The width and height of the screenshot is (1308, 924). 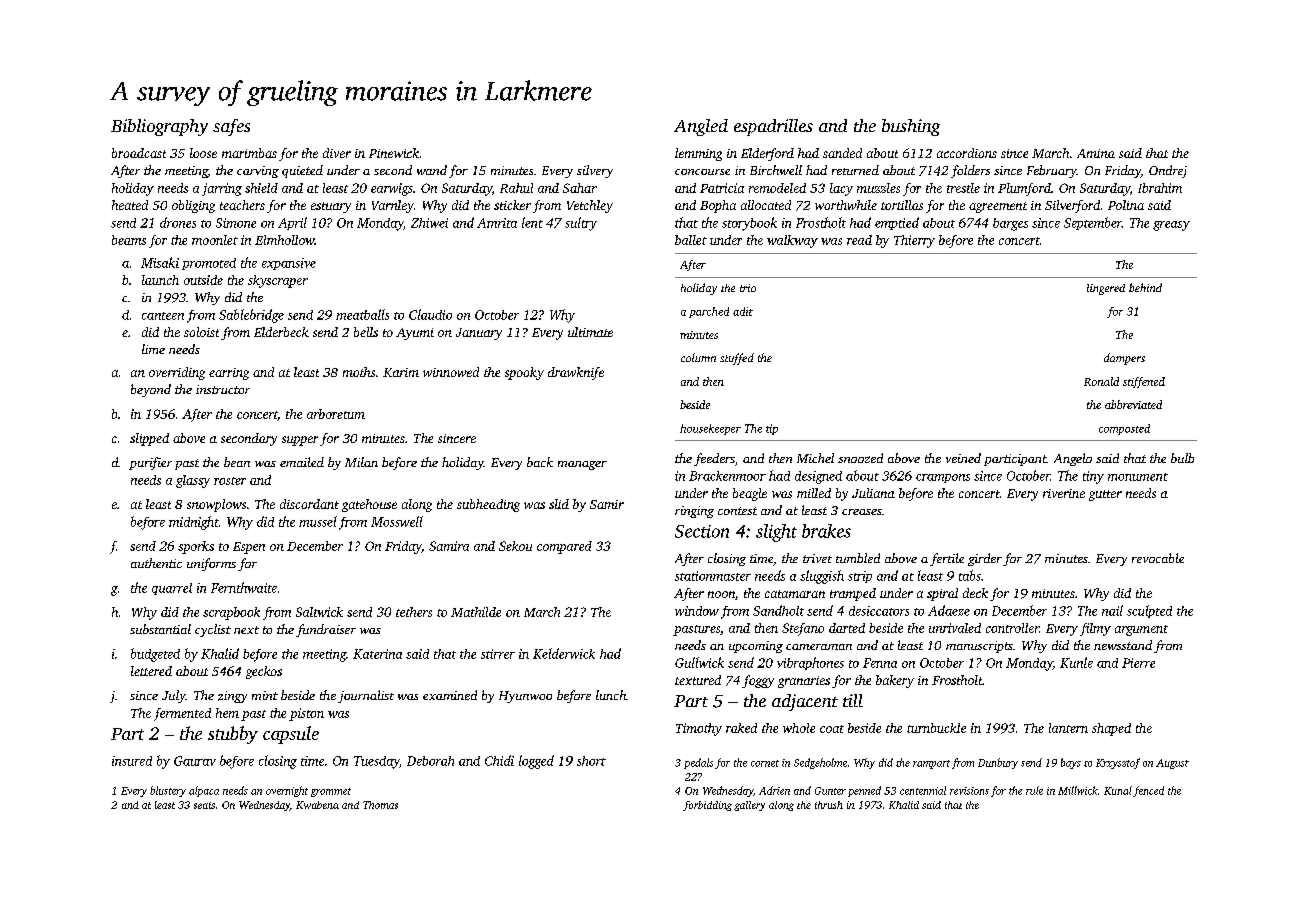 I want to click on moths, so click(x=359, y=372).
